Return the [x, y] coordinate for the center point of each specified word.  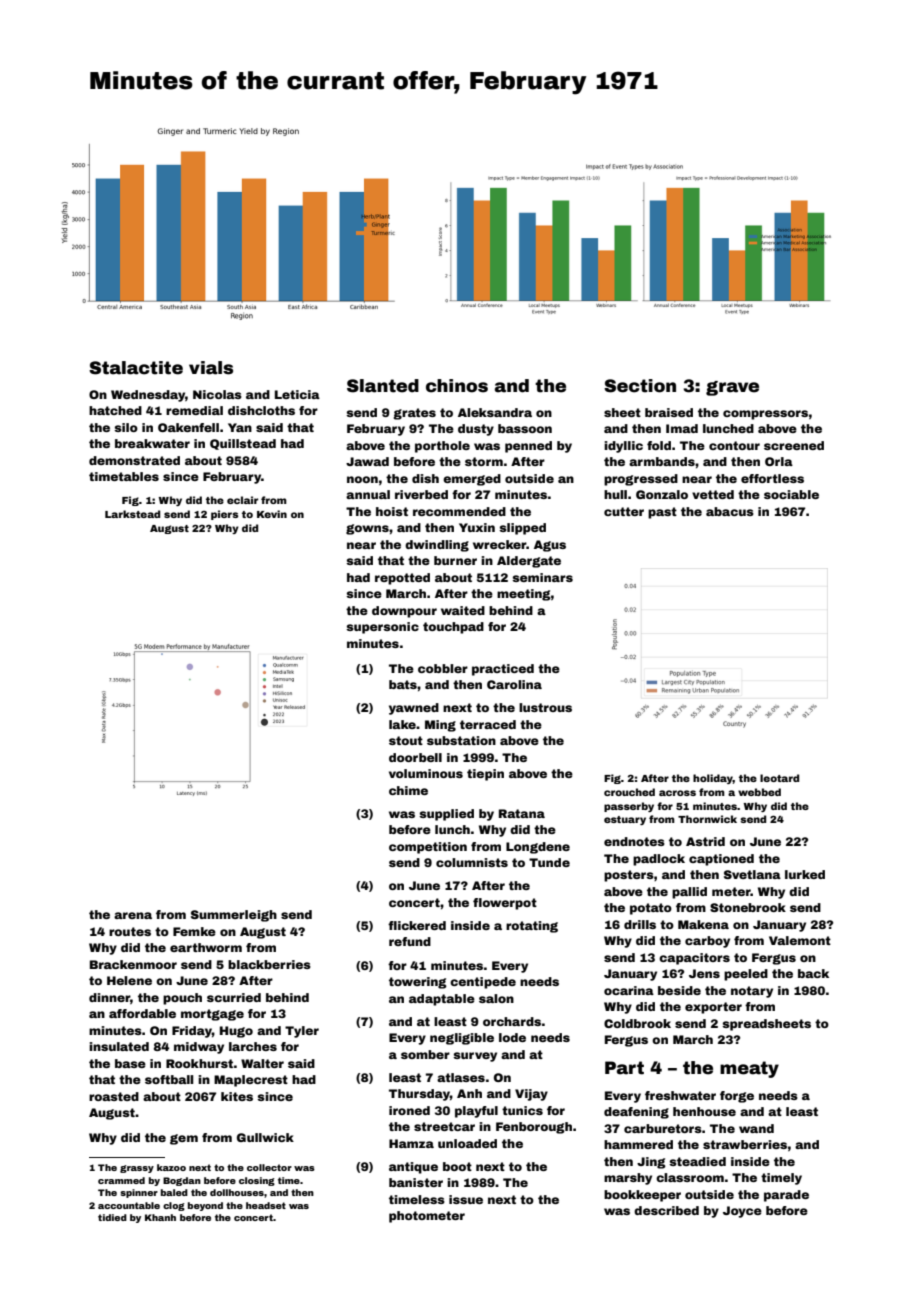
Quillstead [243, 444]
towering [418, 983]
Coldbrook [637, 1023]
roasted [114, 1096]
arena [133, 915]
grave [732, 388]
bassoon [525, 428]
